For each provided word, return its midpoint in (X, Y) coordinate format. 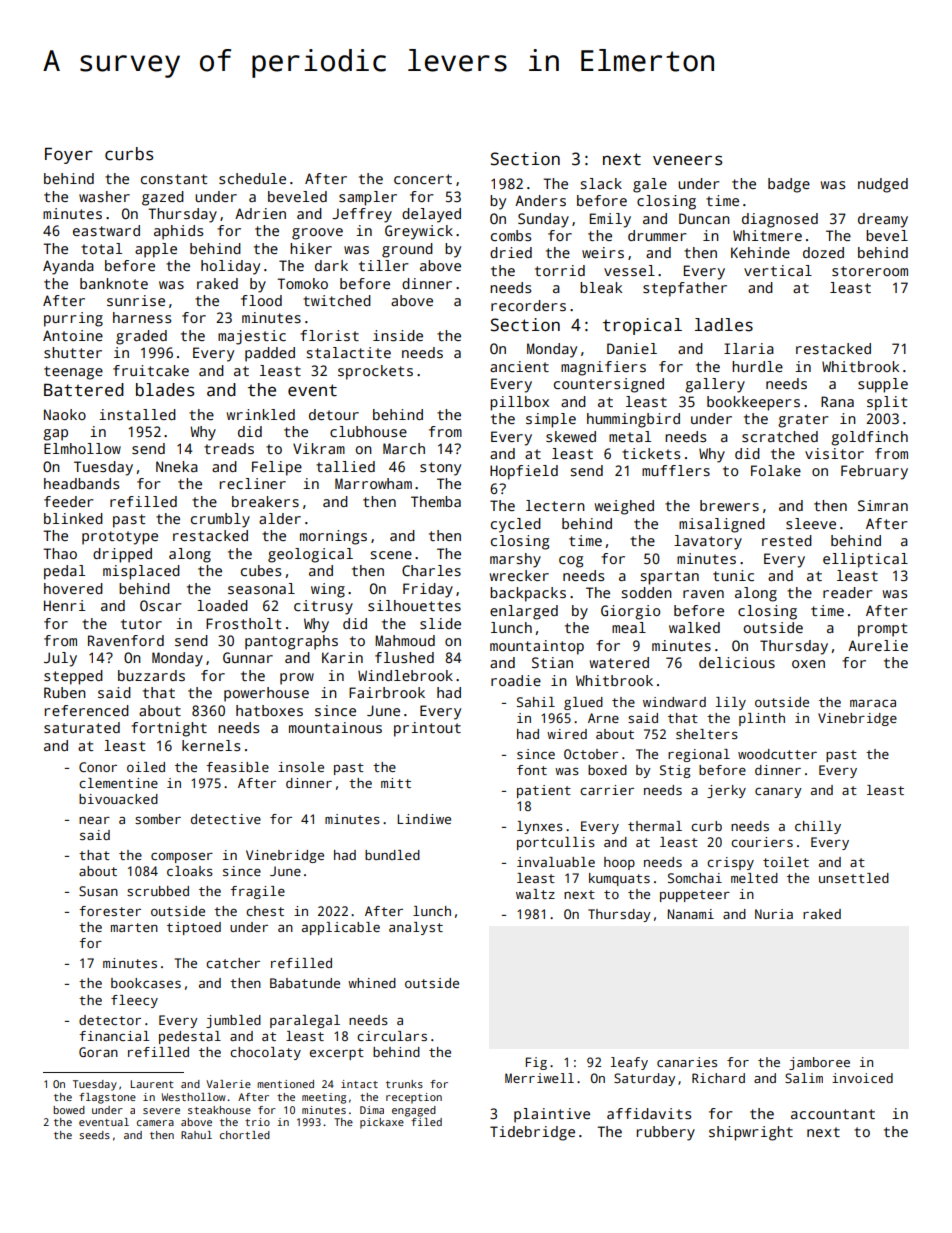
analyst (416, 928)
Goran (98, 1052)
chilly (818, 827)
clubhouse (368, 431)
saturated (82, 727)
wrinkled (261, 414)
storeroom (870, 271)
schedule (252, 178)
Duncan (704, 218)
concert (423, 179)
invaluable (556, 862)
